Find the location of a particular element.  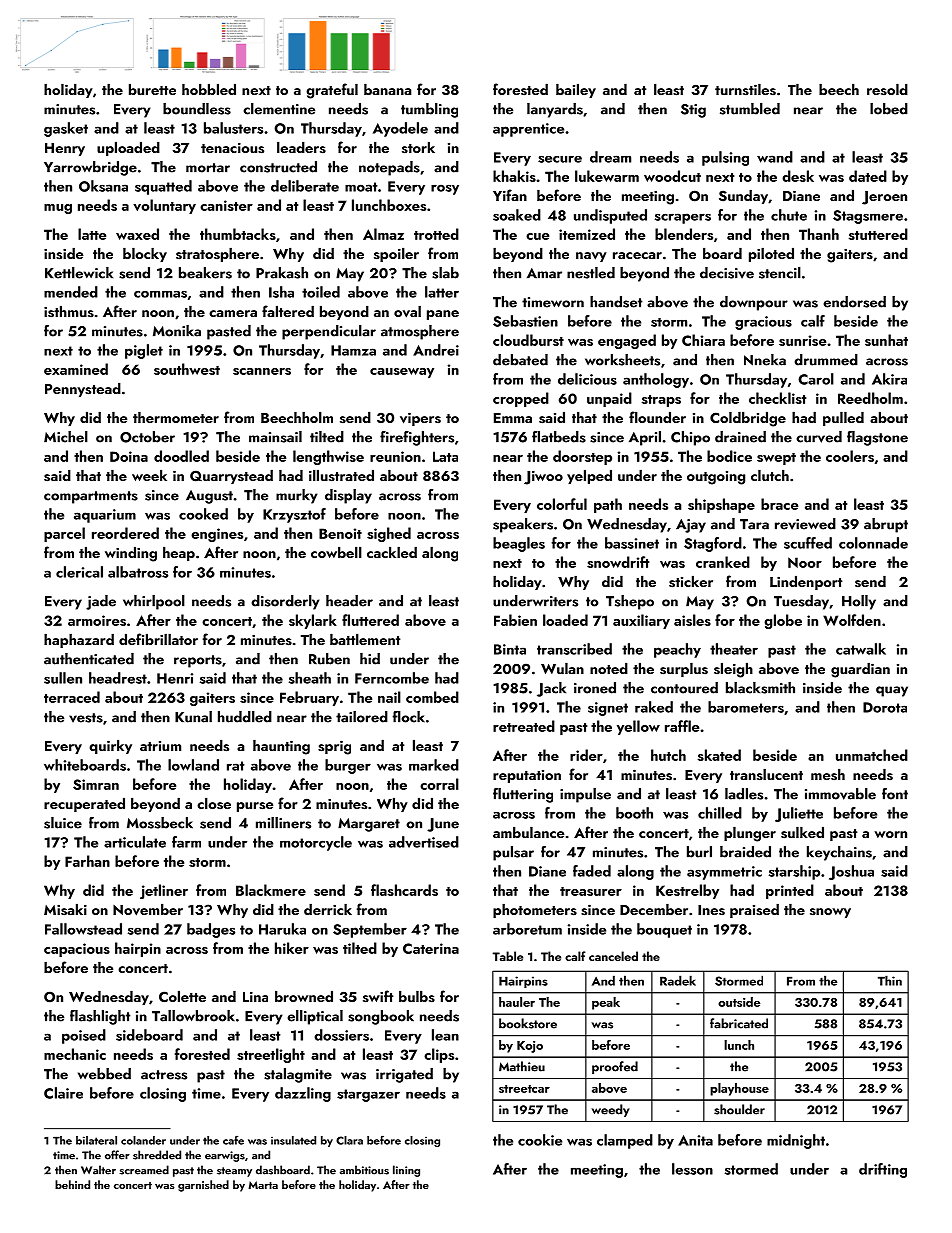

huddled is located at coordinates (245, 717).
